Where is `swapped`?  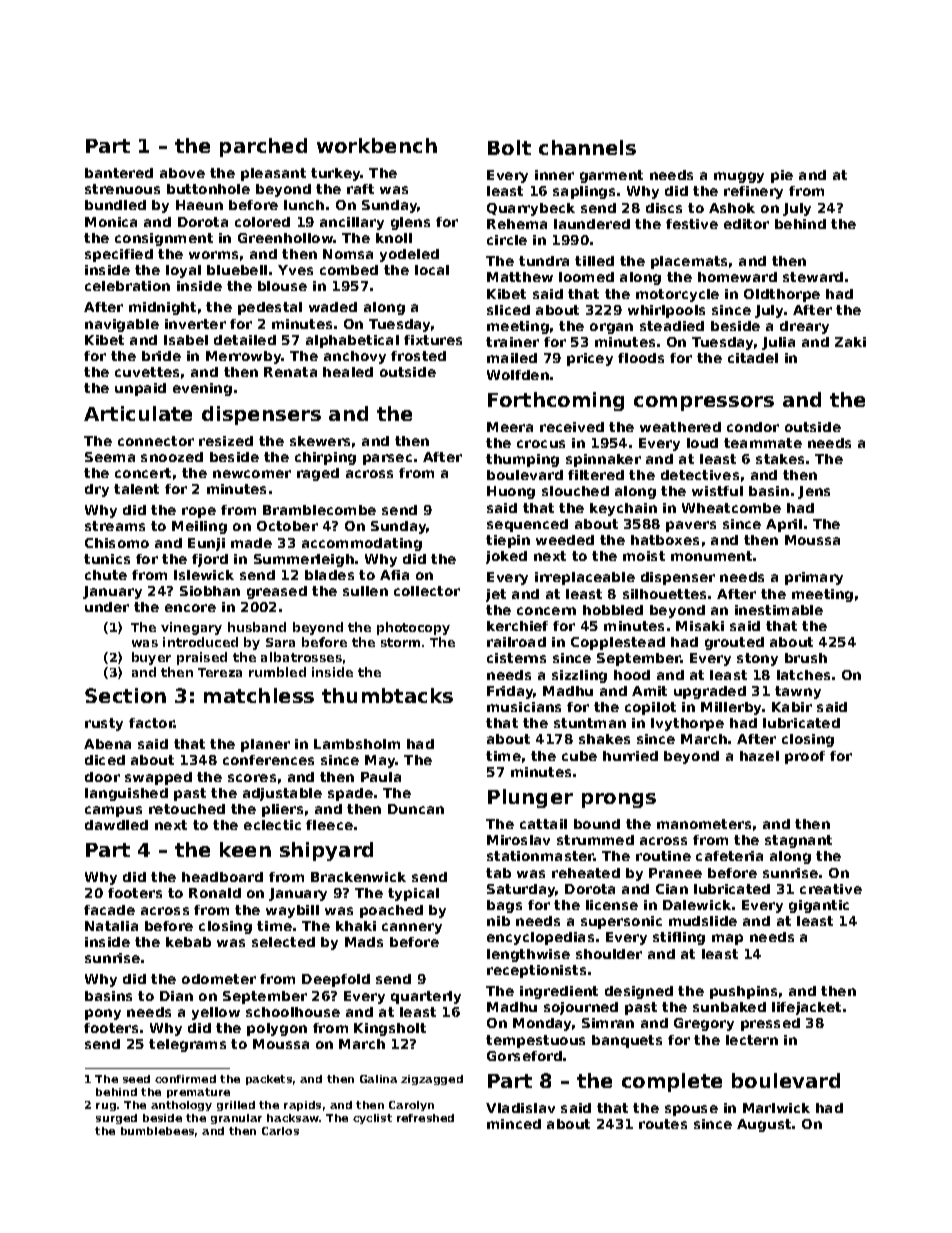 swapped is located at coordinates (158, 778).
